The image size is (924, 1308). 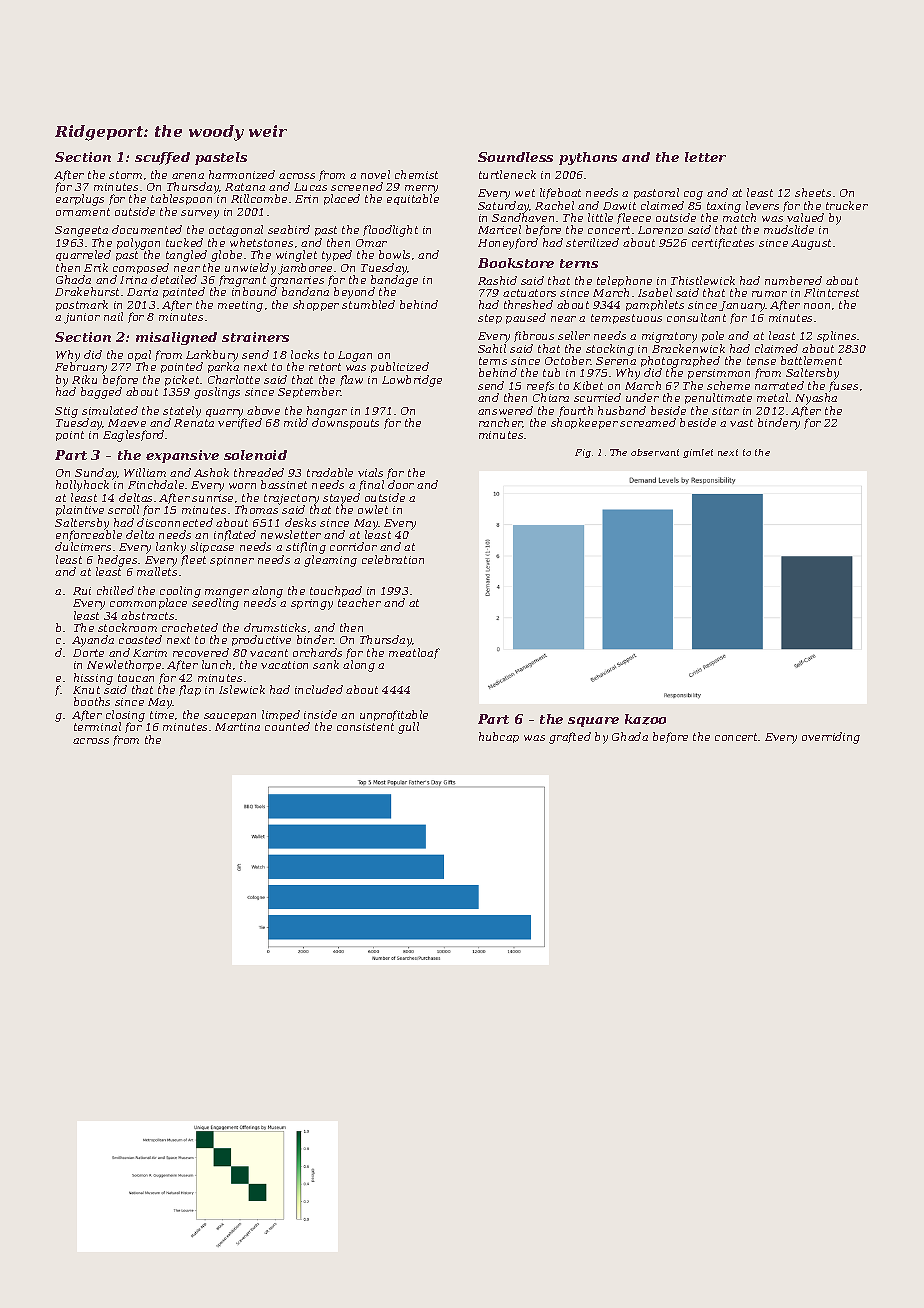 What do you see at coordinates (515, 157) in the document?
I see `Soundless` at bounding box center [515, 157].
